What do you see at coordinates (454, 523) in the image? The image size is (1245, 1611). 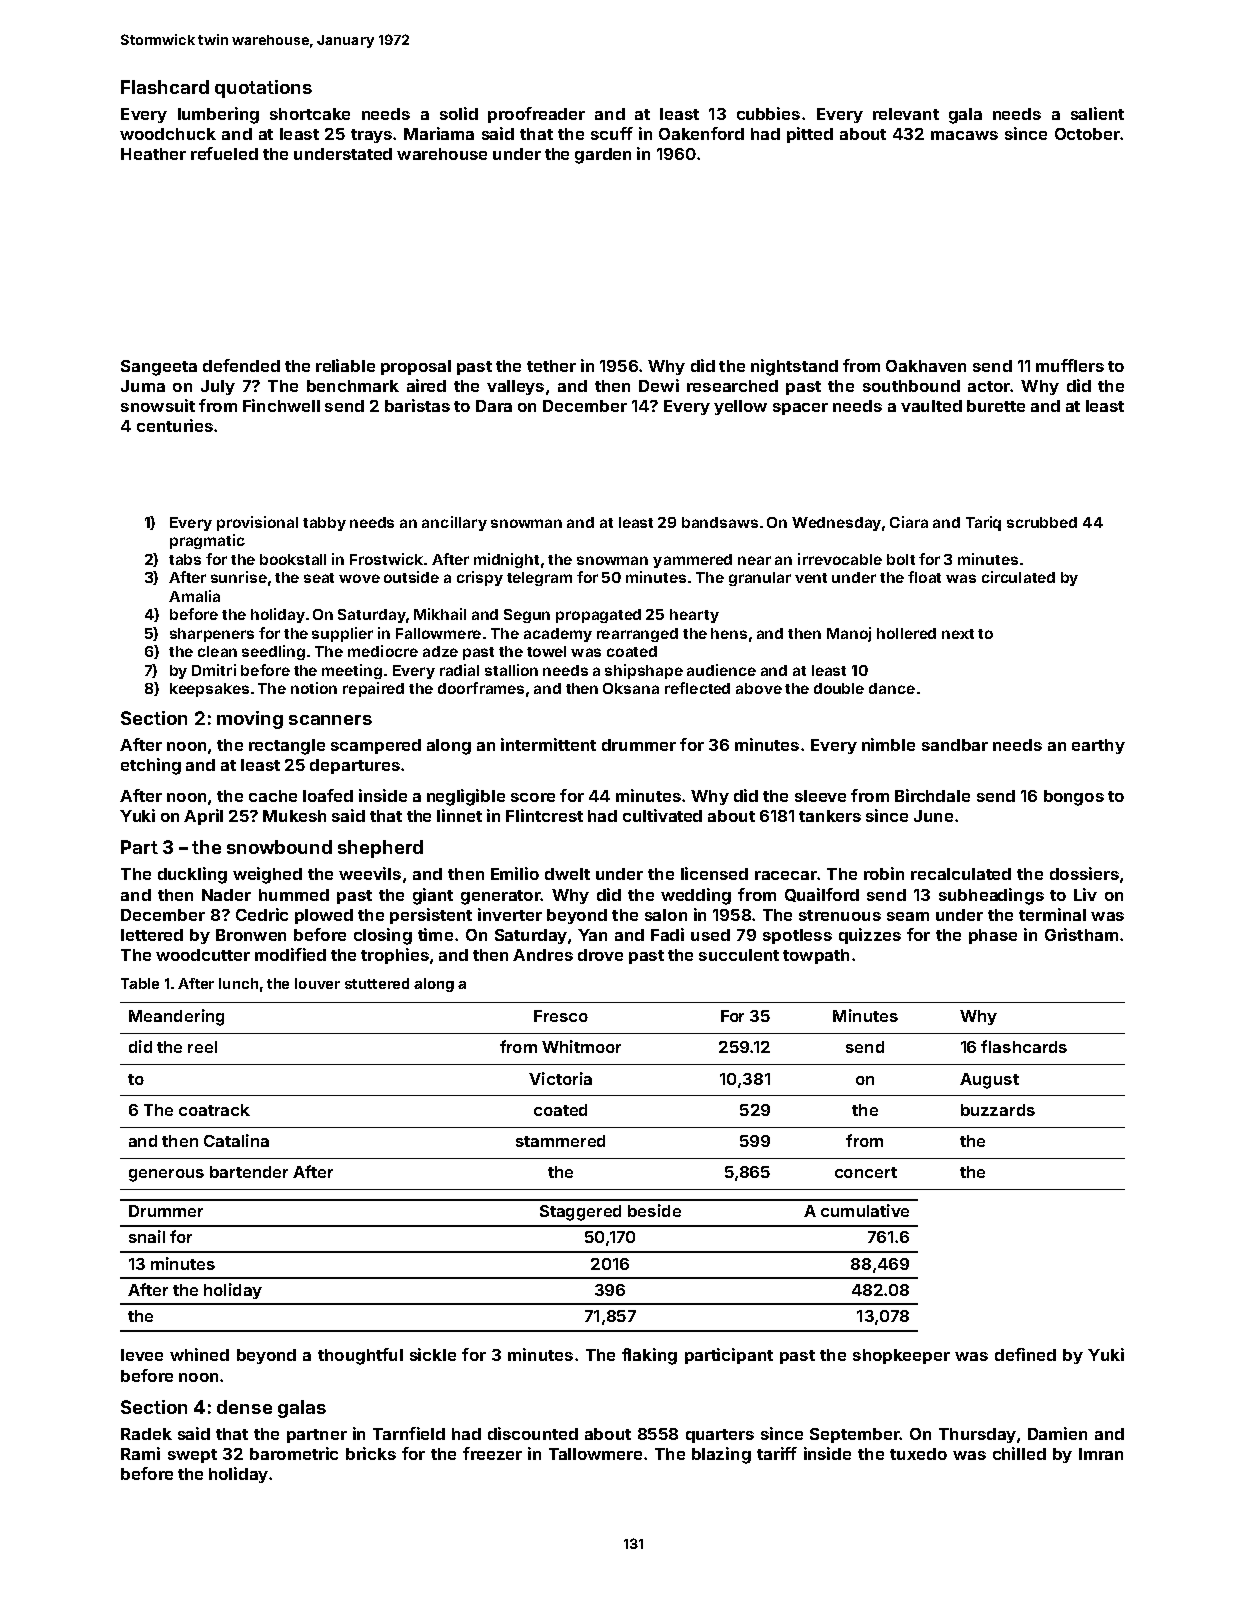 I see `ancillary` at bounding box center [454, 523].
